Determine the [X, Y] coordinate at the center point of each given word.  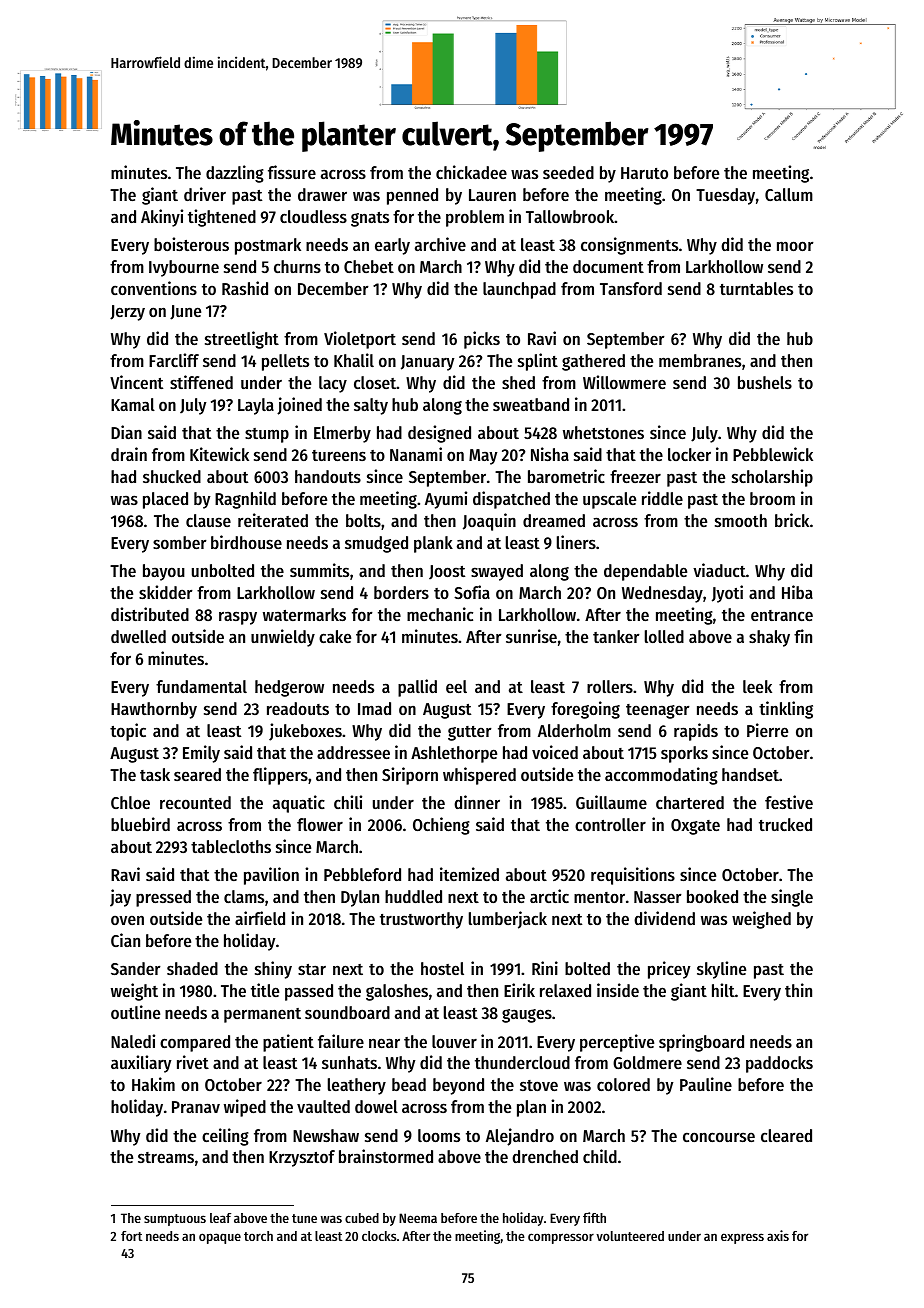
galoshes [397, 992]
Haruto [644, 173]
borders [401, 592]
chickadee [471, 172]
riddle [662, 498]
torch [258, 1236]
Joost [447, 572]
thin [798, 990]
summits [319, 570]
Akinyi [162, 218]
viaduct [719, 570]
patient [288, 1043]
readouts [298, 708]
